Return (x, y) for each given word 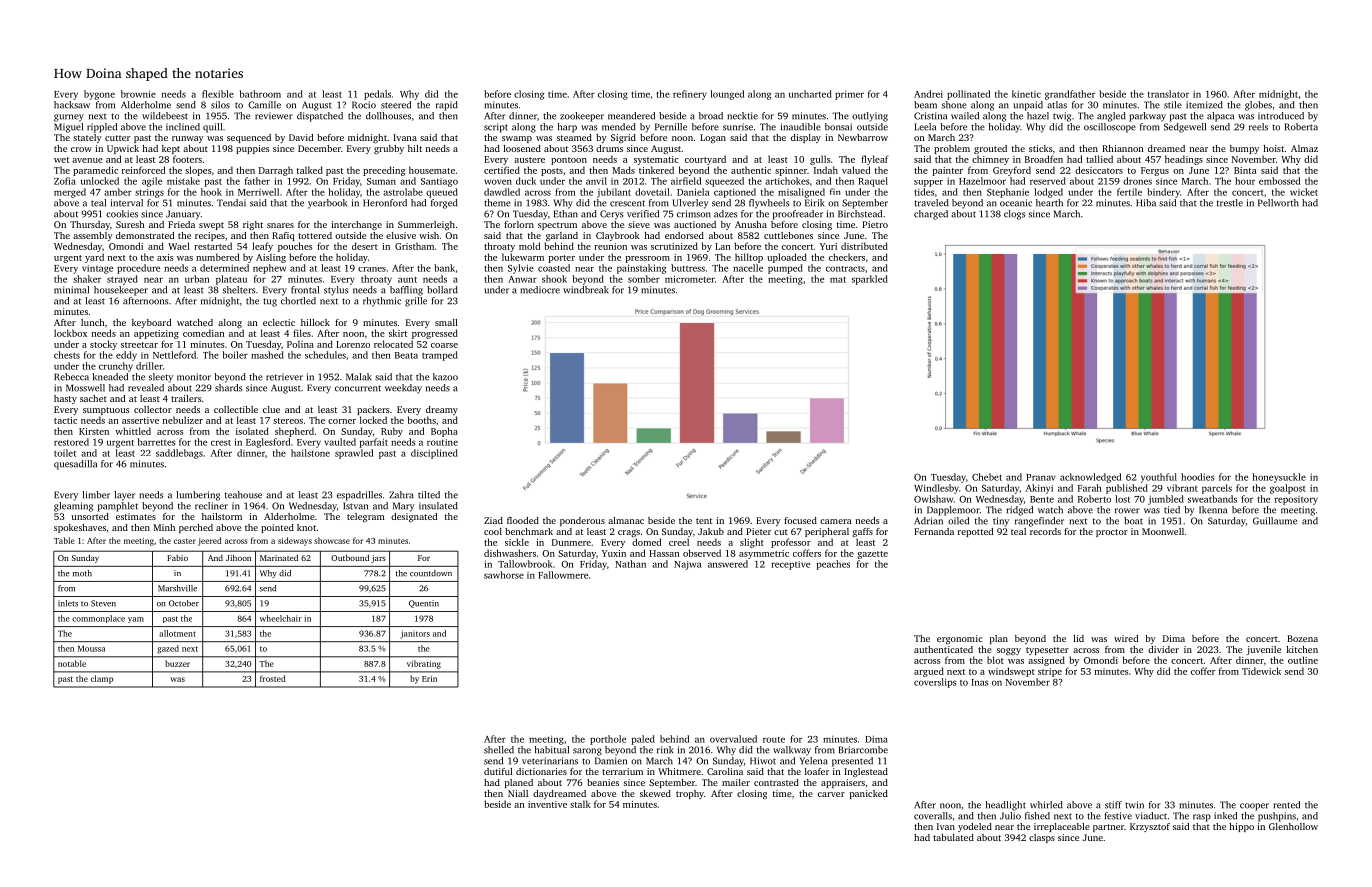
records (1045, 531)
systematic (656, 160)
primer (849, 95)
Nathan (630, 564)
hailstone (310, 453)
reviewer (274, 116)
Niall (518, 793)
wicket (1304, 192)
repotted (975, 532)
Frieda (181, 224)
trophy (690, 794)
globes (1258, 106)
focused (800, 520)
